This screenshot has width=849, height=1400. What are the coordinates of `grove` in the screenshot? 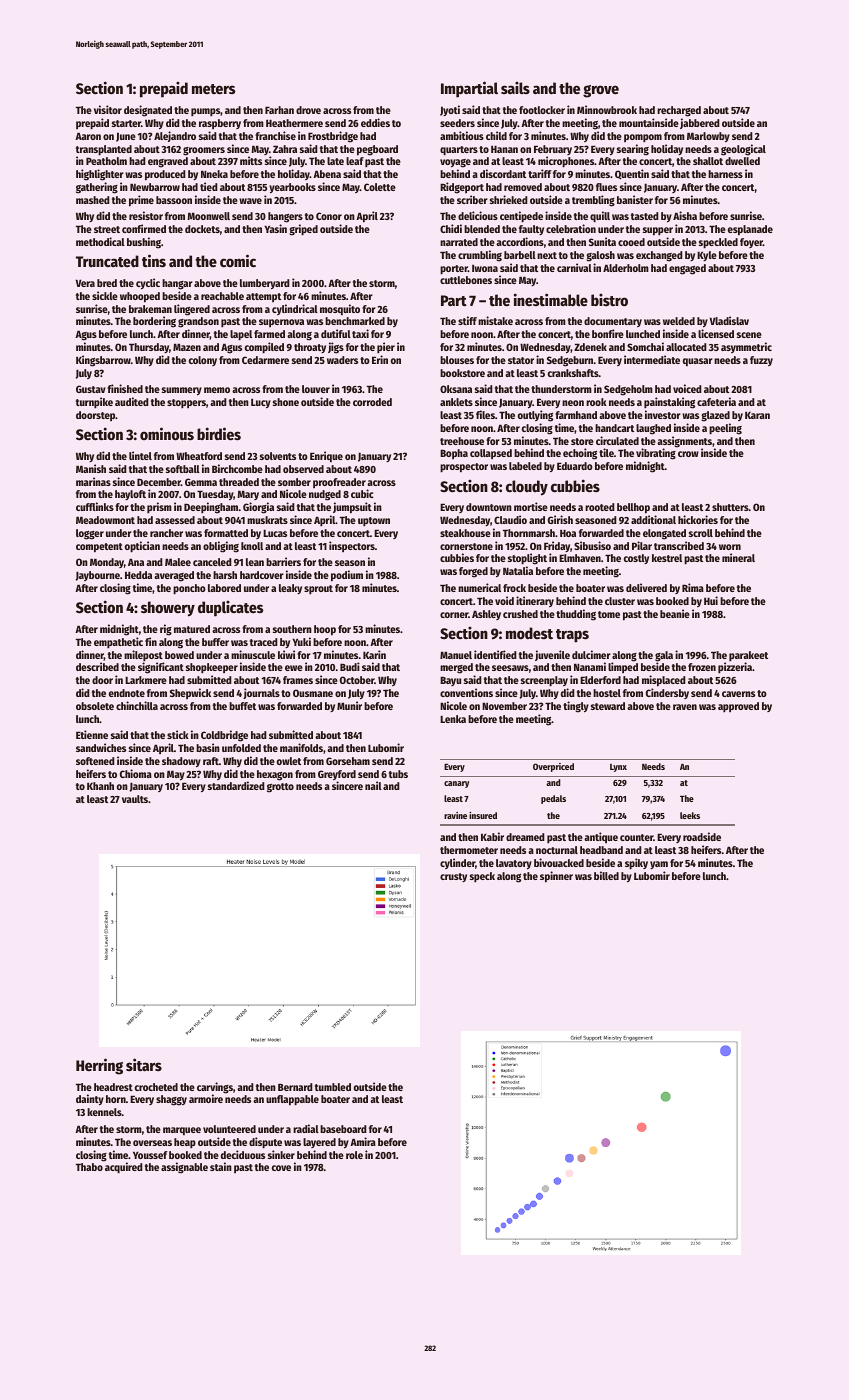 It's located at (601, 91).
